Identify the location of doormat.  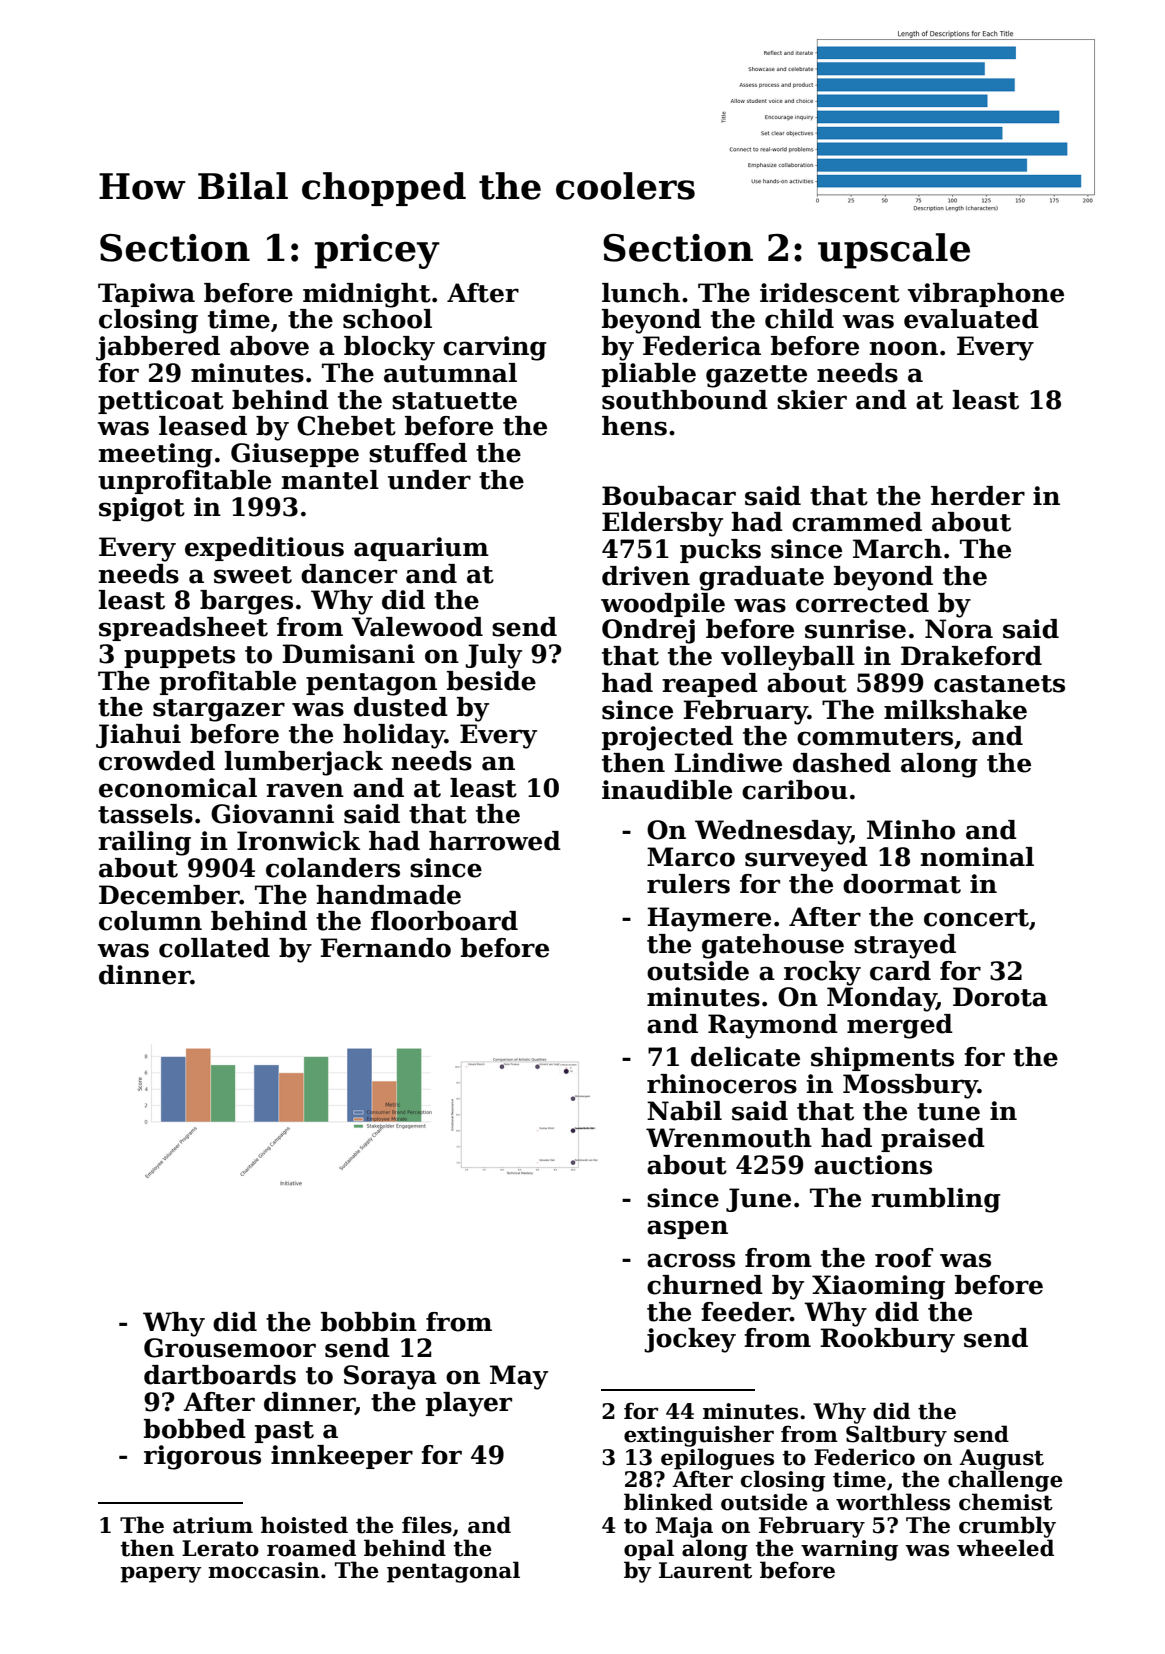
(902, 884).
